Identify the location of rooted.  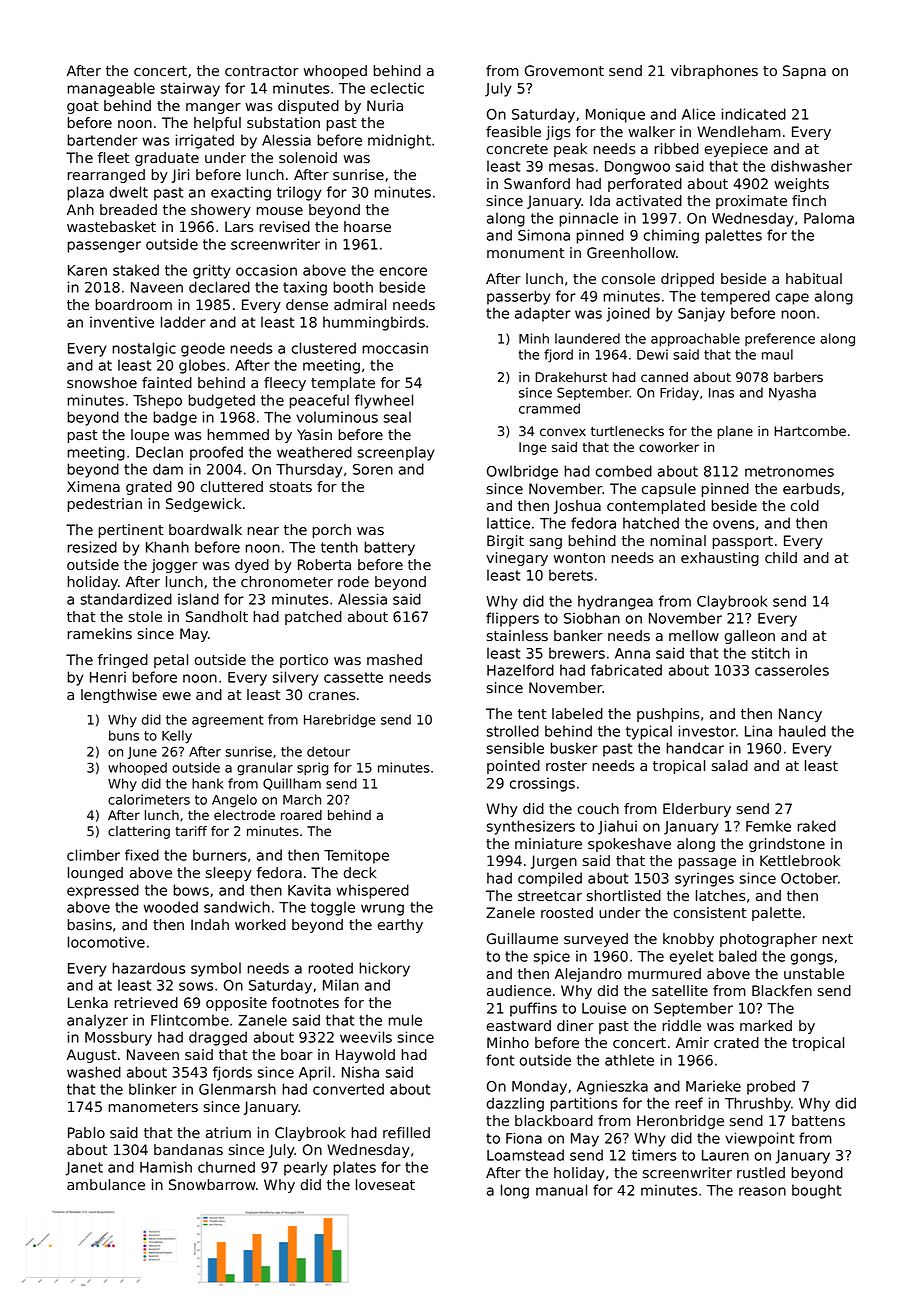
(330, 968).
